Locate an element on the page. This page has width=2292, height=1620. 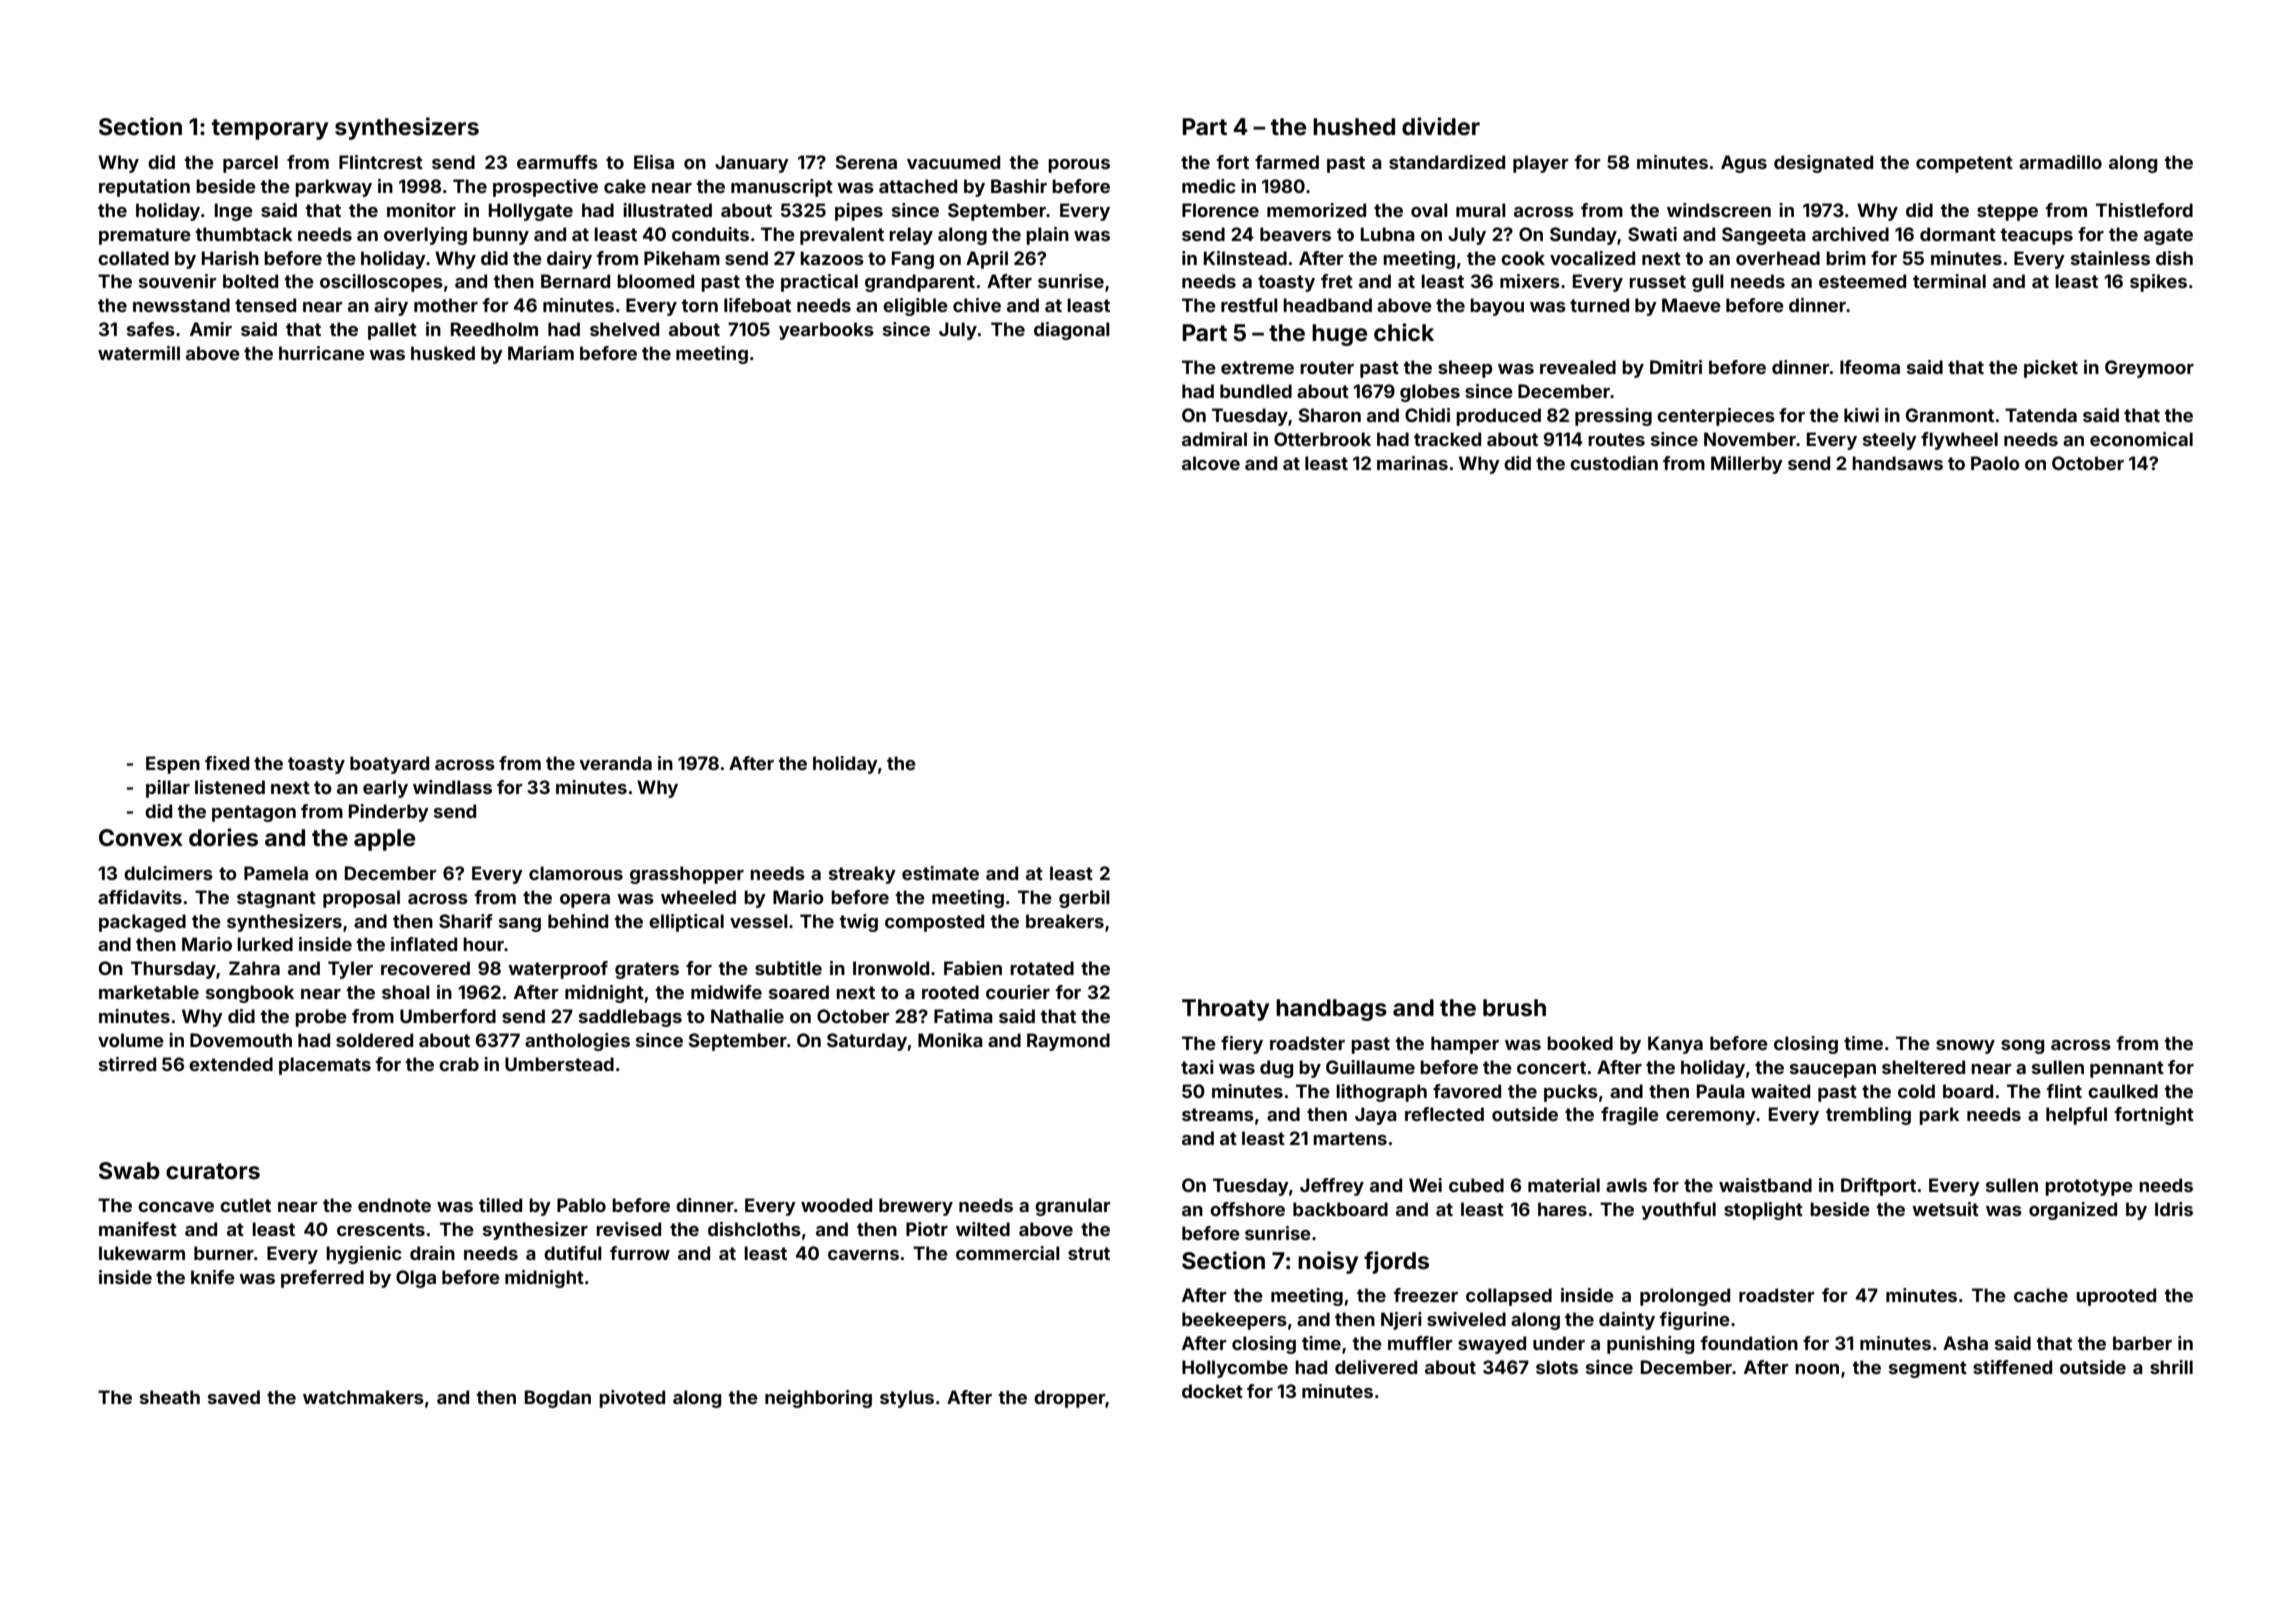
Tatenda is located at coordinates (2041, 415).
